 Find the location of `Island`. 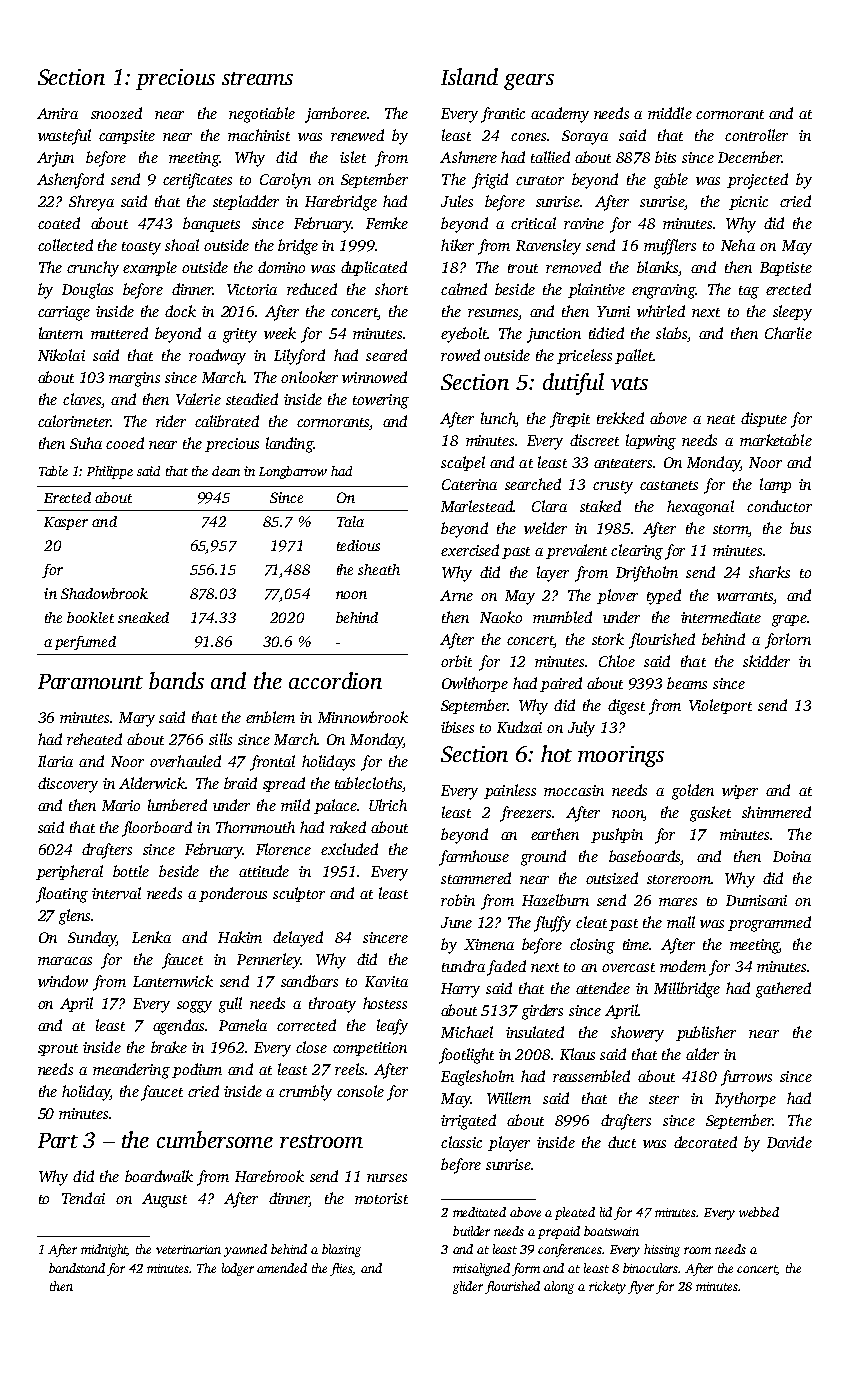

Island is located at coordinates (469, 76).
